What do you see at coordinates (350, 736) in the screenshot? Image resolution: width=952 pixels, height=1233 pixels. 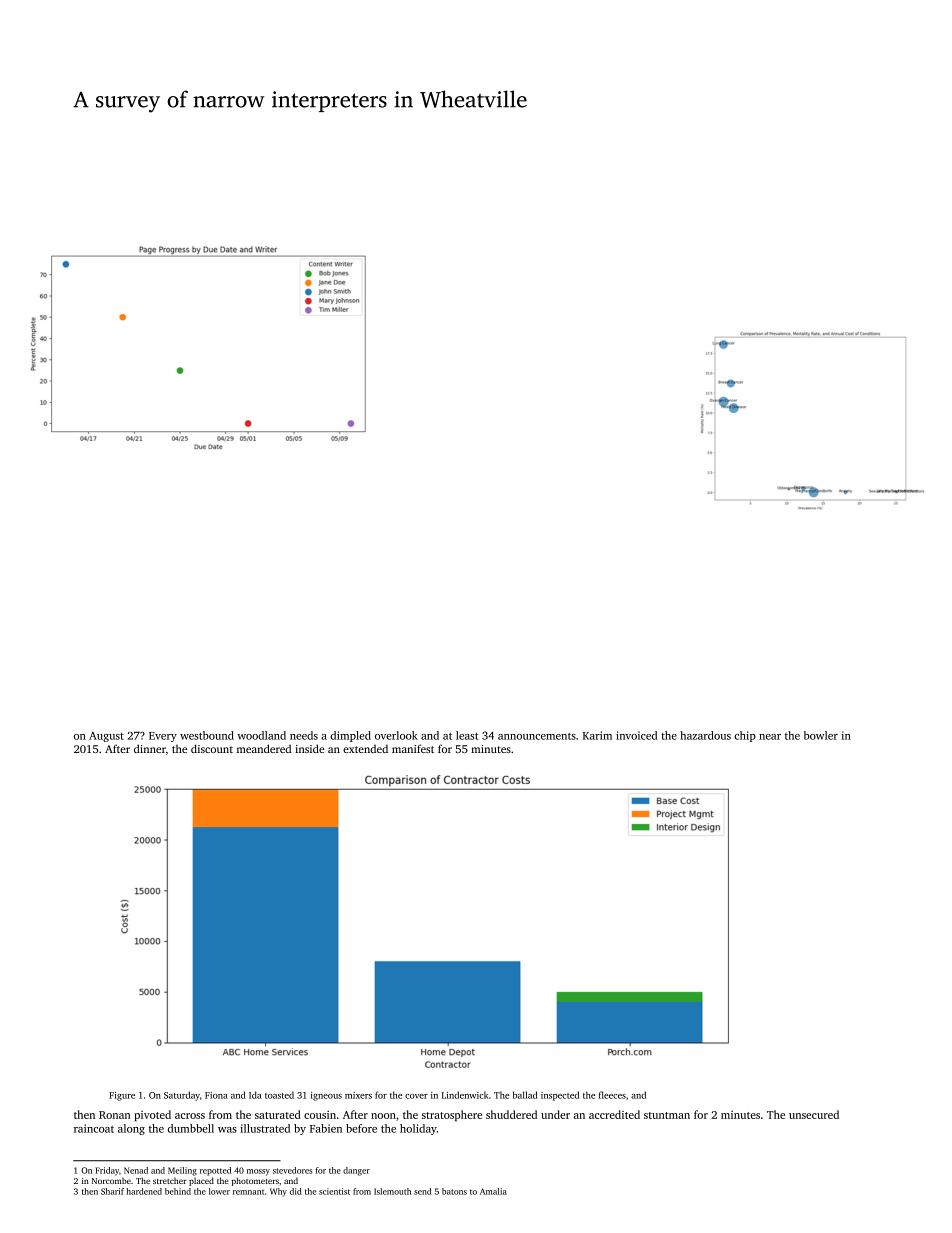 I see `dimpled` at bounding box center [350, 736].
